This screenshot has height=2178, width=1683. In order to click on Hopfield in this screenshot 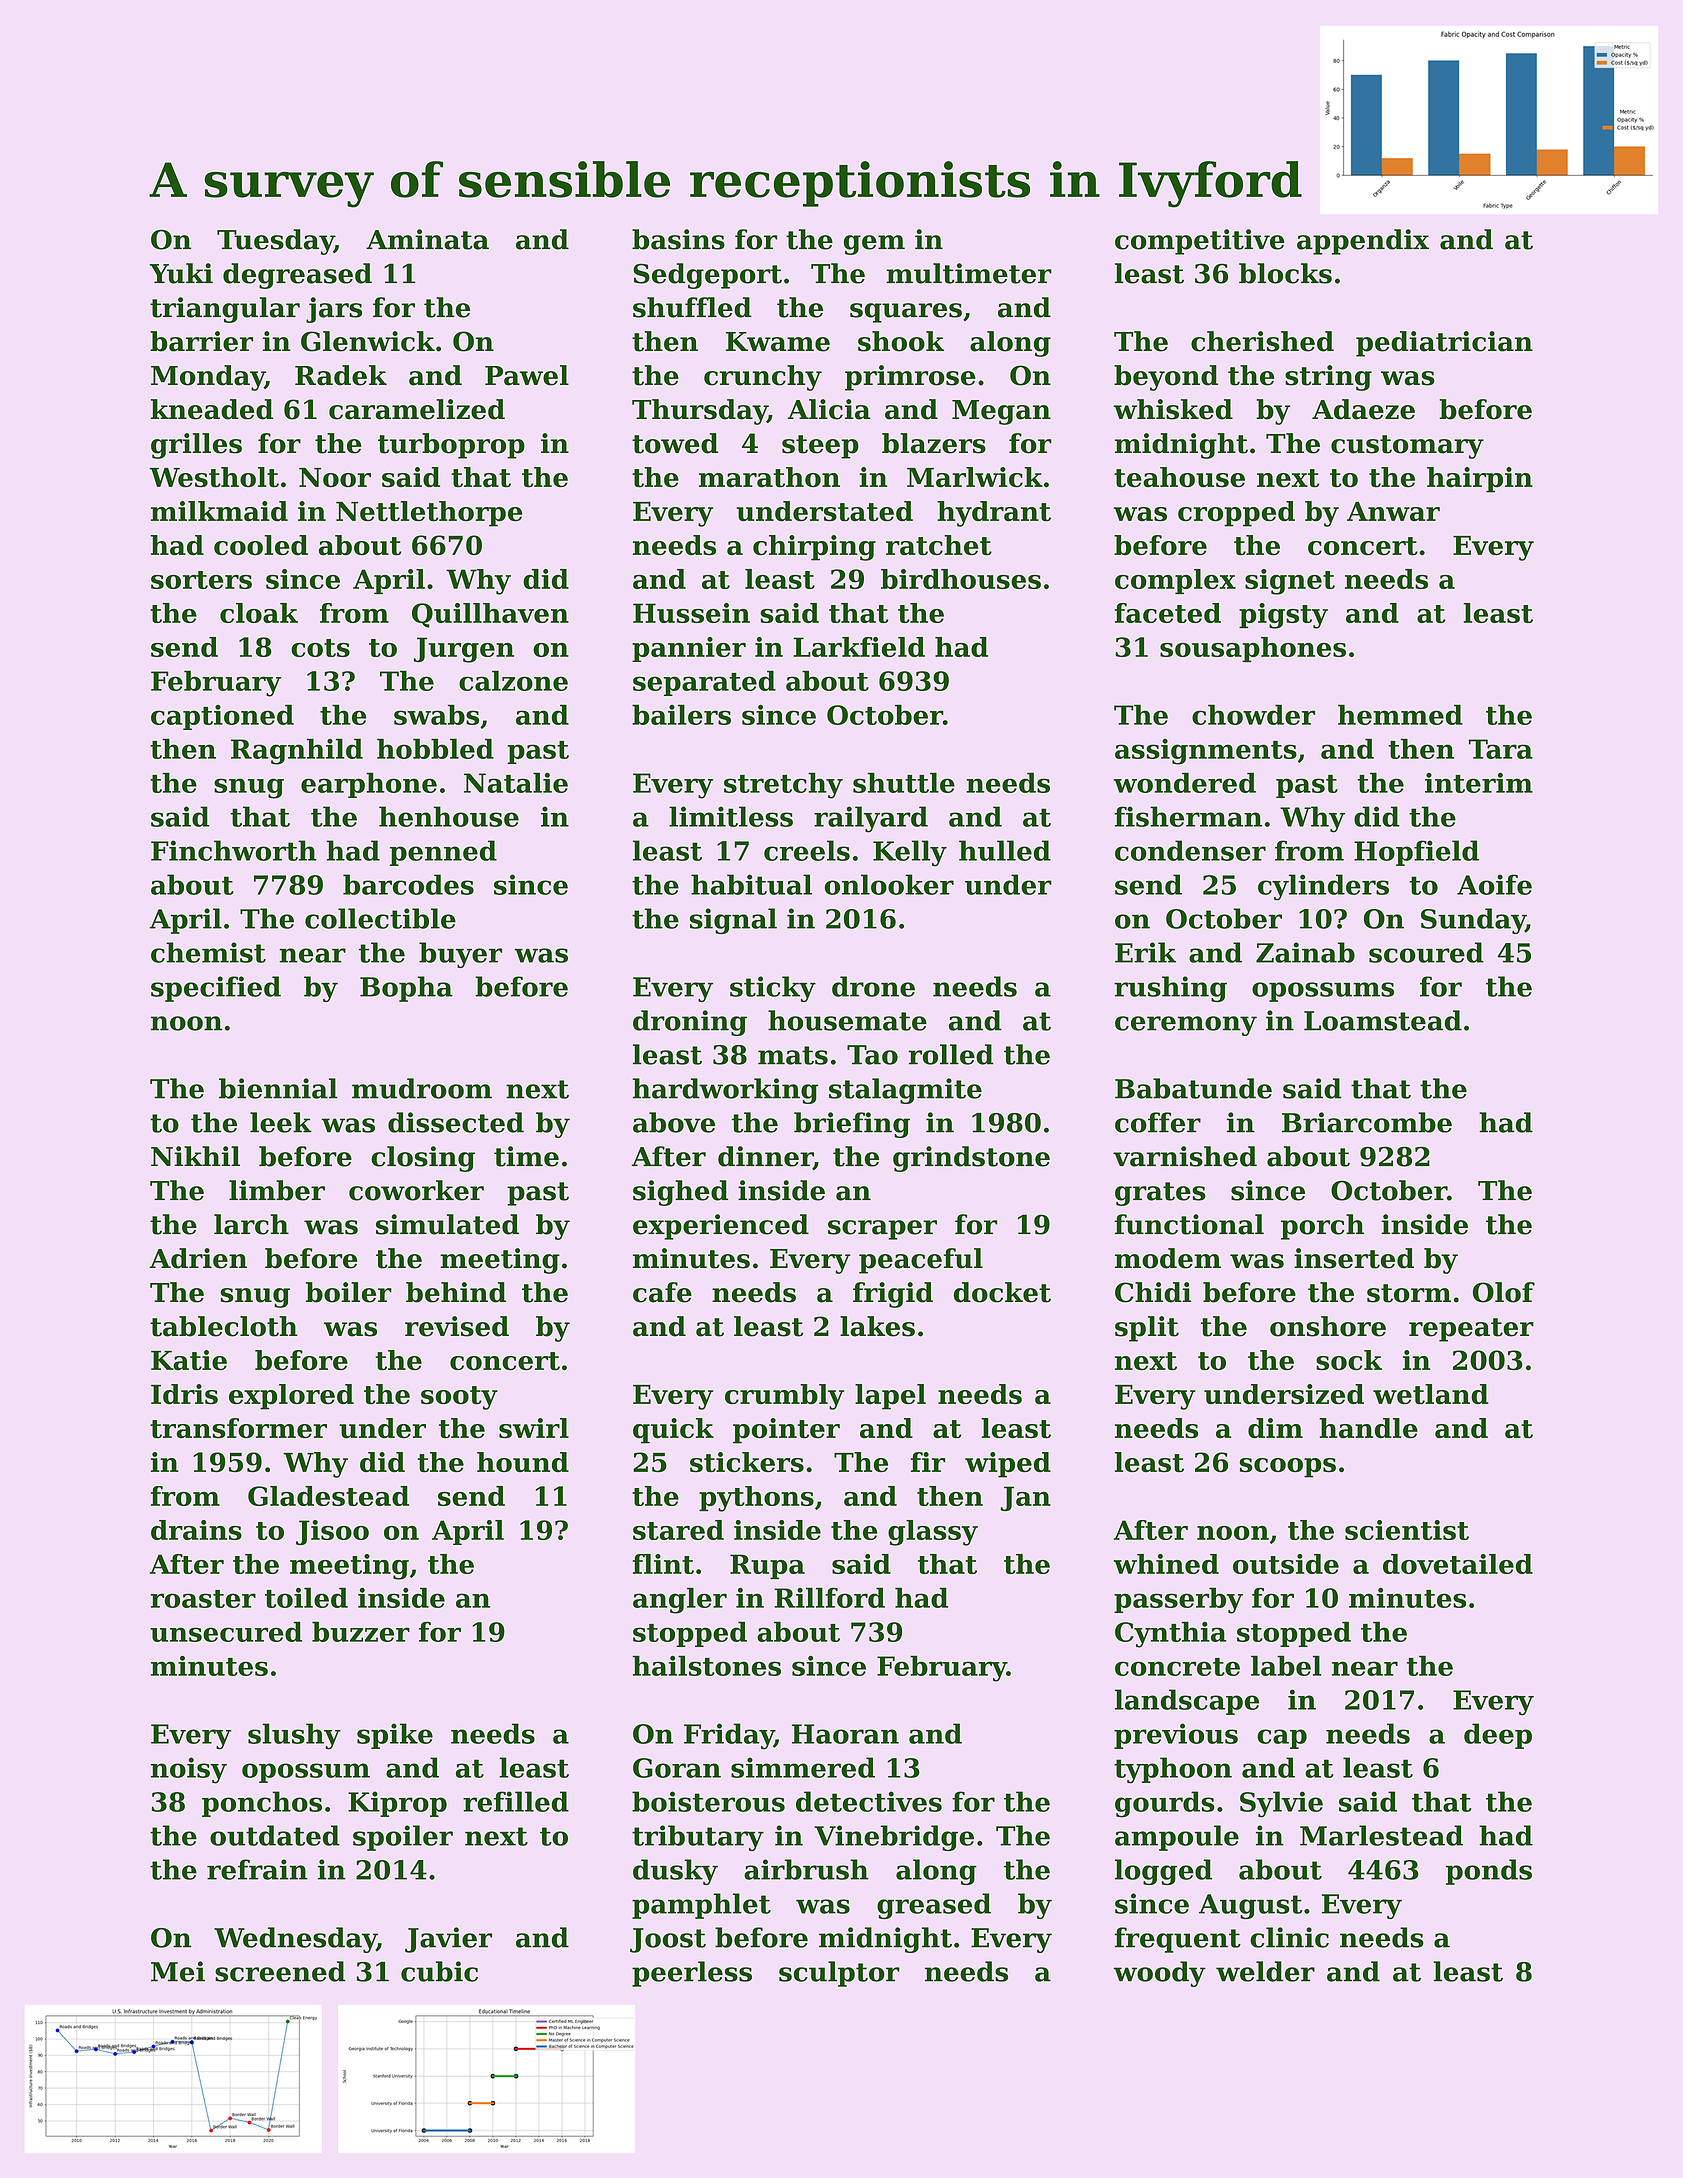, I will do `click(1416, 853)`.
